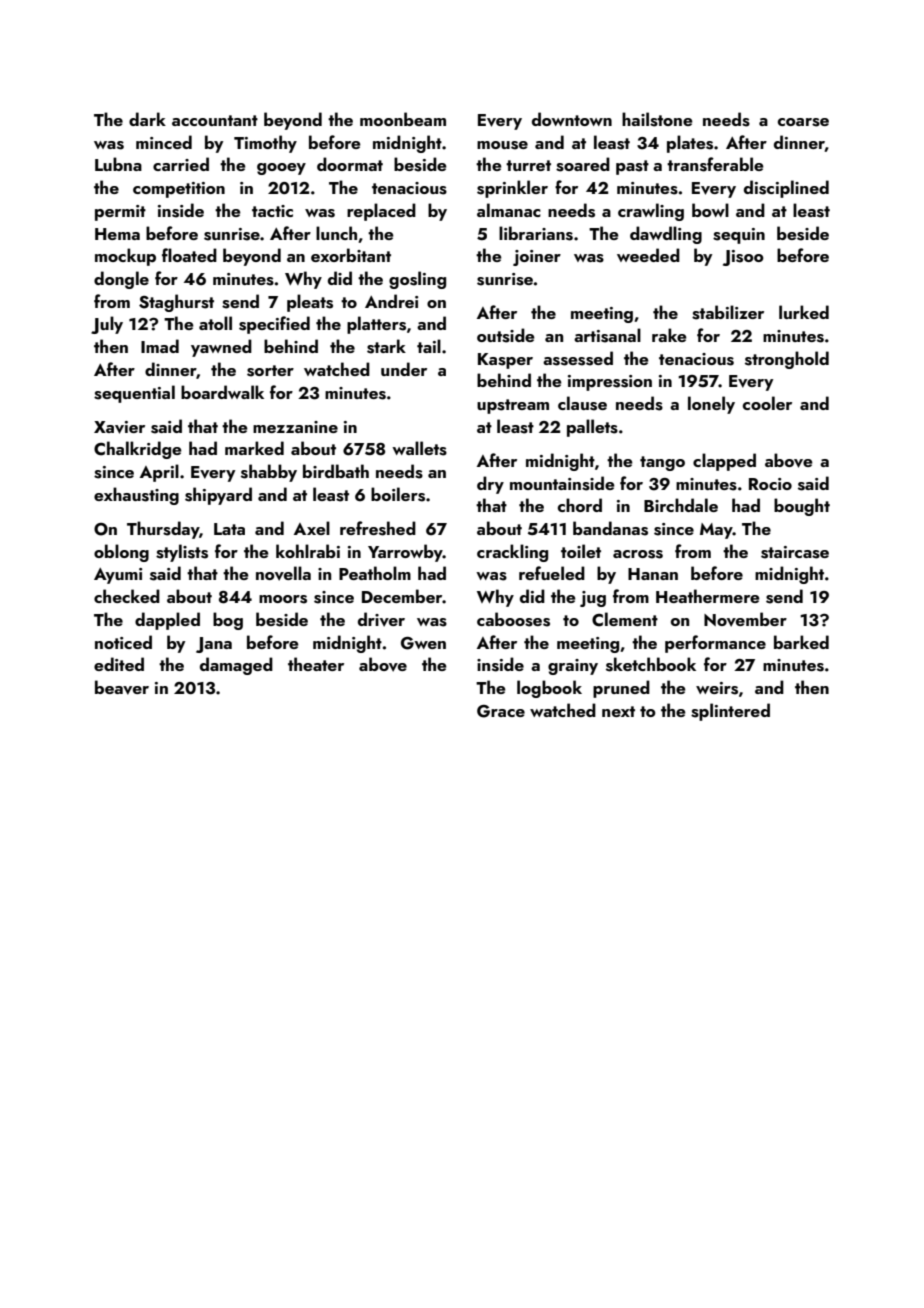 This page has height=1308, width=924. What do you see at coordinates (786, 189) in the page?
I see `disciplined` at bounding box center [786, 189].
